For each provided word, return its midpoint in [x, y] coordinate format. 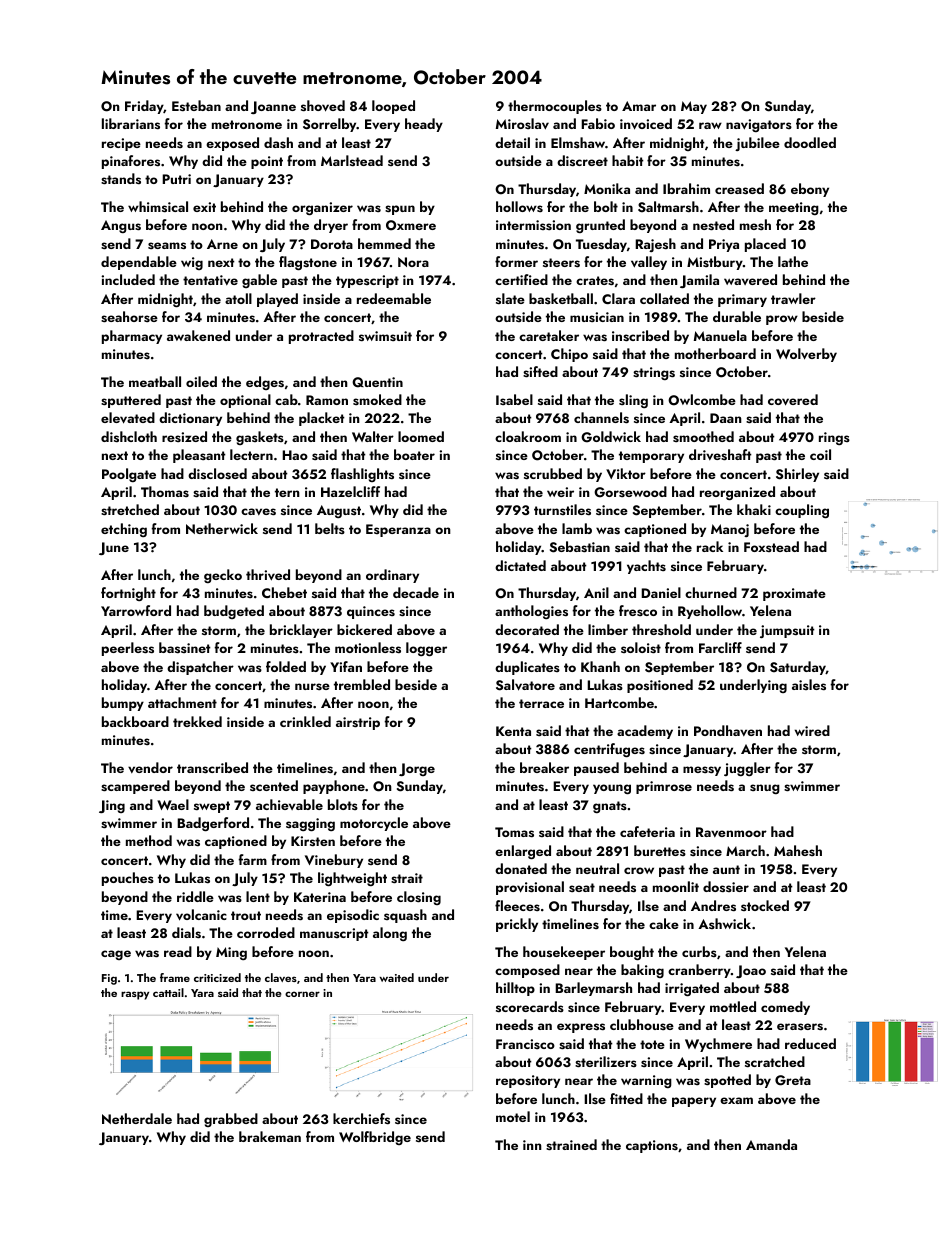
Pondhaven [728, 730]
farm [252, 859]
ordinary [392, 576]
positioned [660, 686]
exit [204, 207]
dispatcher [200, 668]
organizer [322, 208]
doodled [810, 142]
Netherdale [137, 1118]
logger [426, 649]
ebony [810, 190]
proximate [794, 594]
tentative [210, 280]
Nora [413, 262]
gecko [223, 576]
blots [343, 804]
